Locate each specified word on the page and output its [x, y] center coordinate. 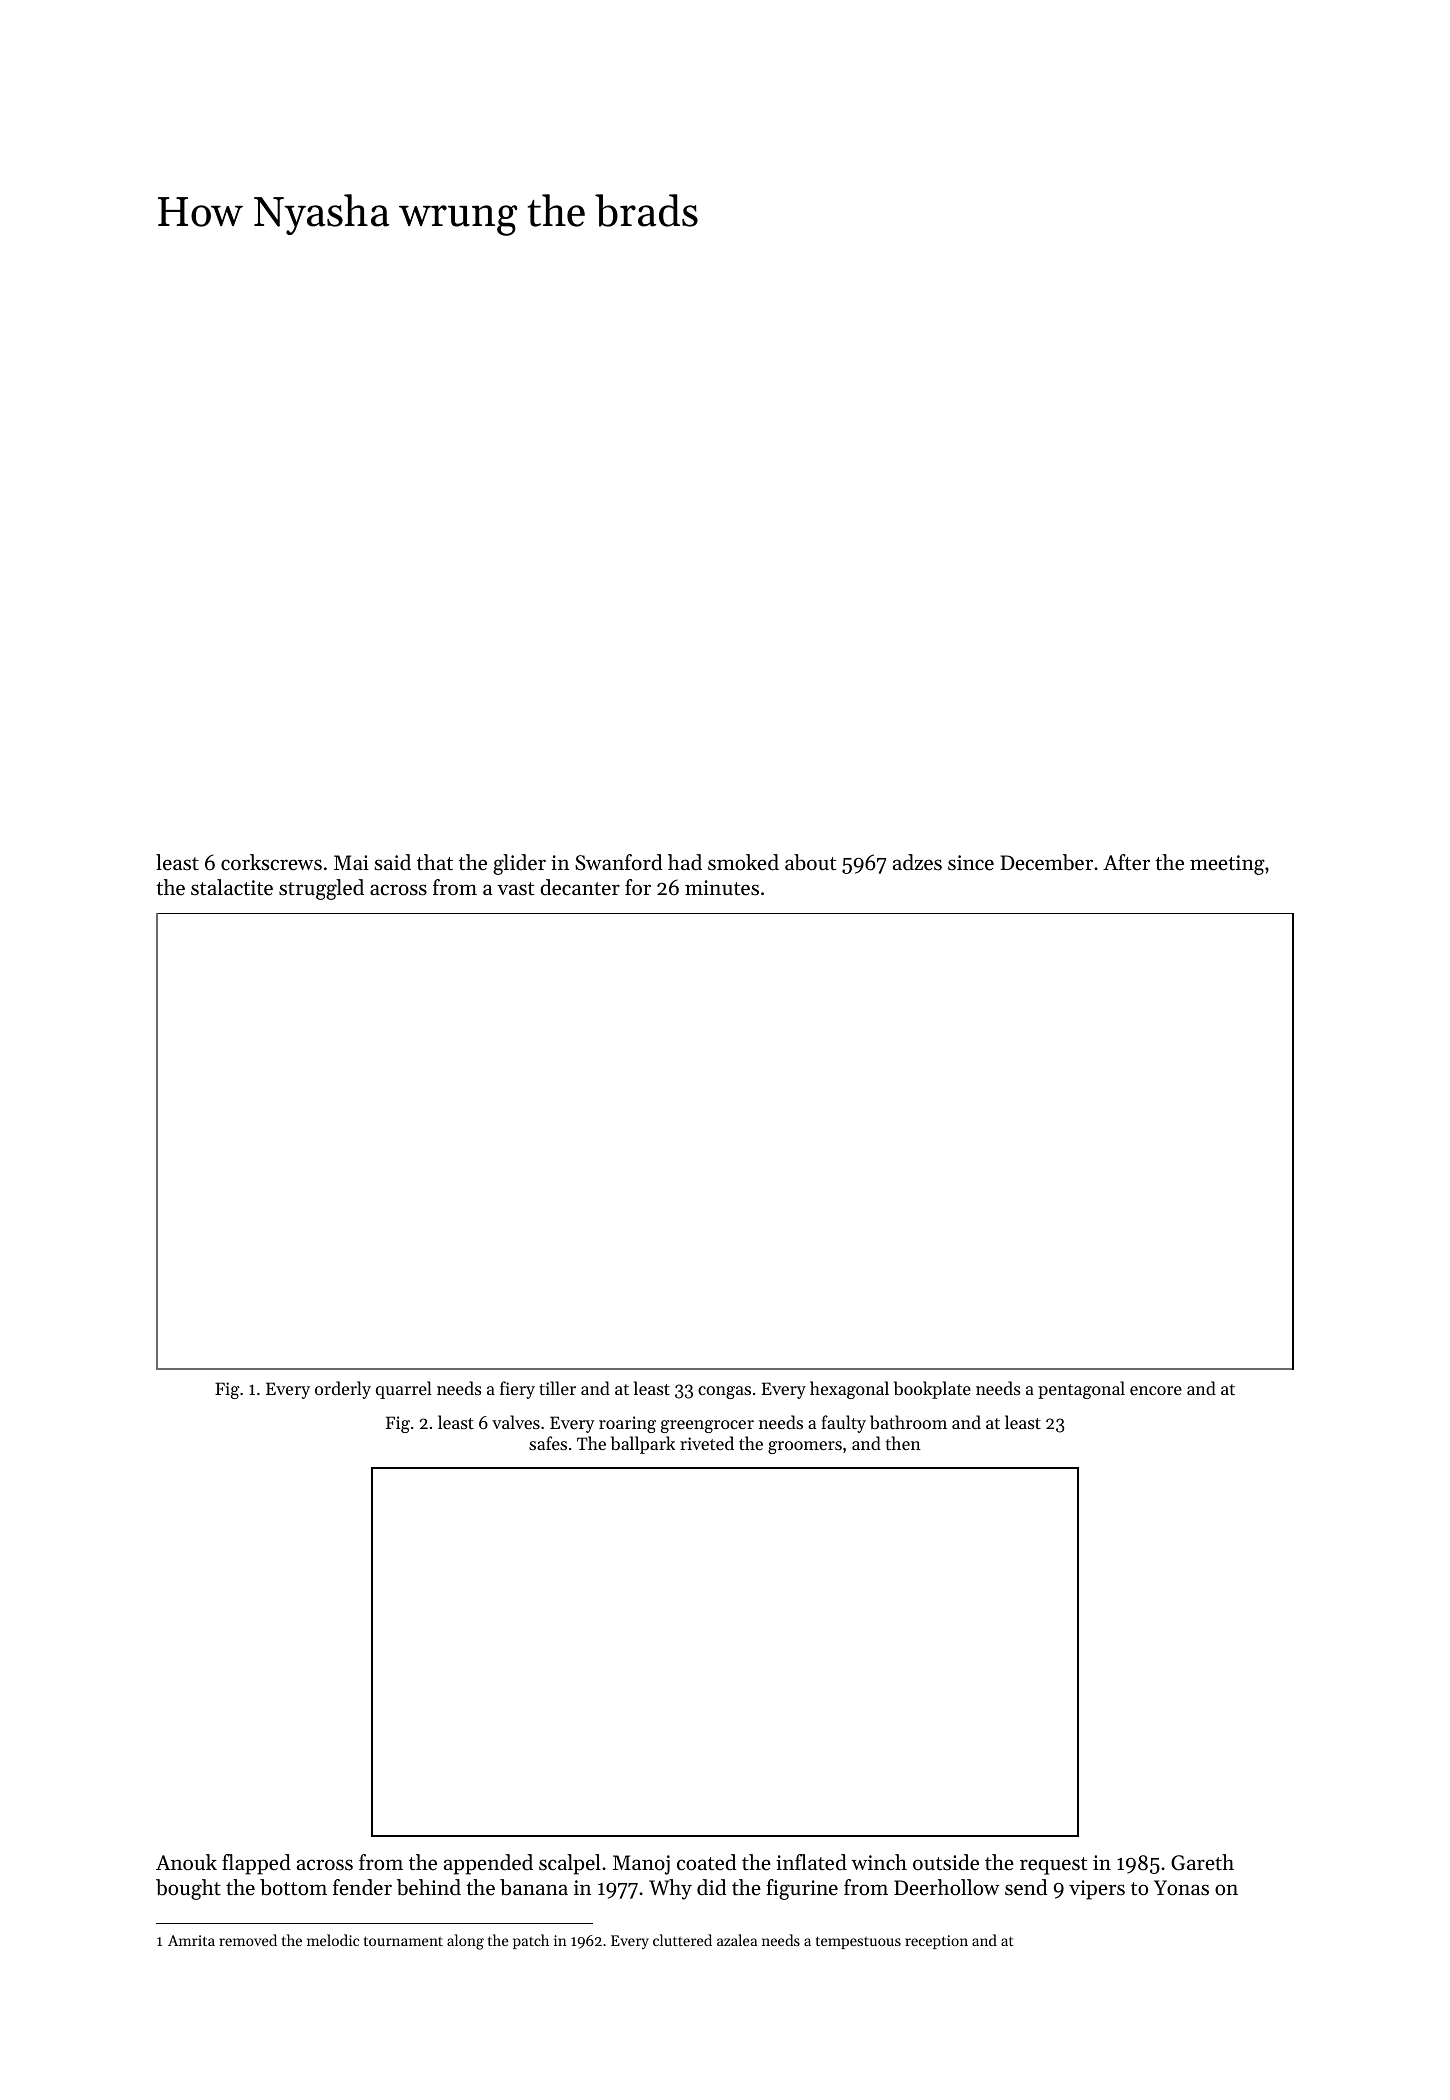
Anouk [186, 1862]
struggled [321, 889]
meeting [1227, 865]
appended [488, 1864]
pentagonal [1081, 1390]
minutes [722, 888]
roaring [627, 1424]
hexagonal [849, 1390]
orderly [343, 1390]
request [1053, 1866]
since [971, 863]
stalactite [232, 887]
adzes [917, 862]
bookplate [932, 1390]
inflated [811, 1862]
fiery [517, 1390]
